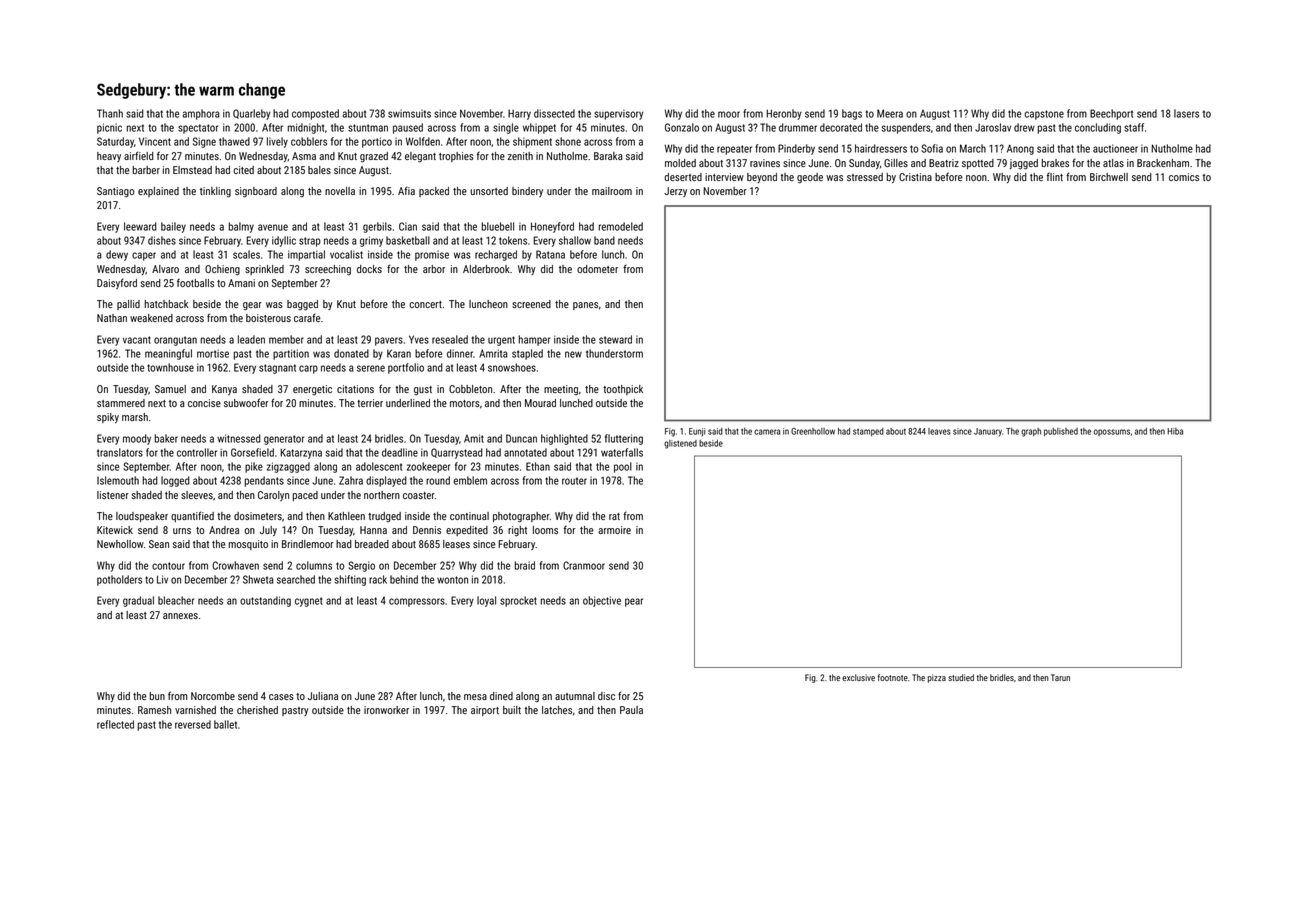  What do you see at coordinates (634, 602) in the screenshot?
I see `pear` at bounding box center [634, 602].
